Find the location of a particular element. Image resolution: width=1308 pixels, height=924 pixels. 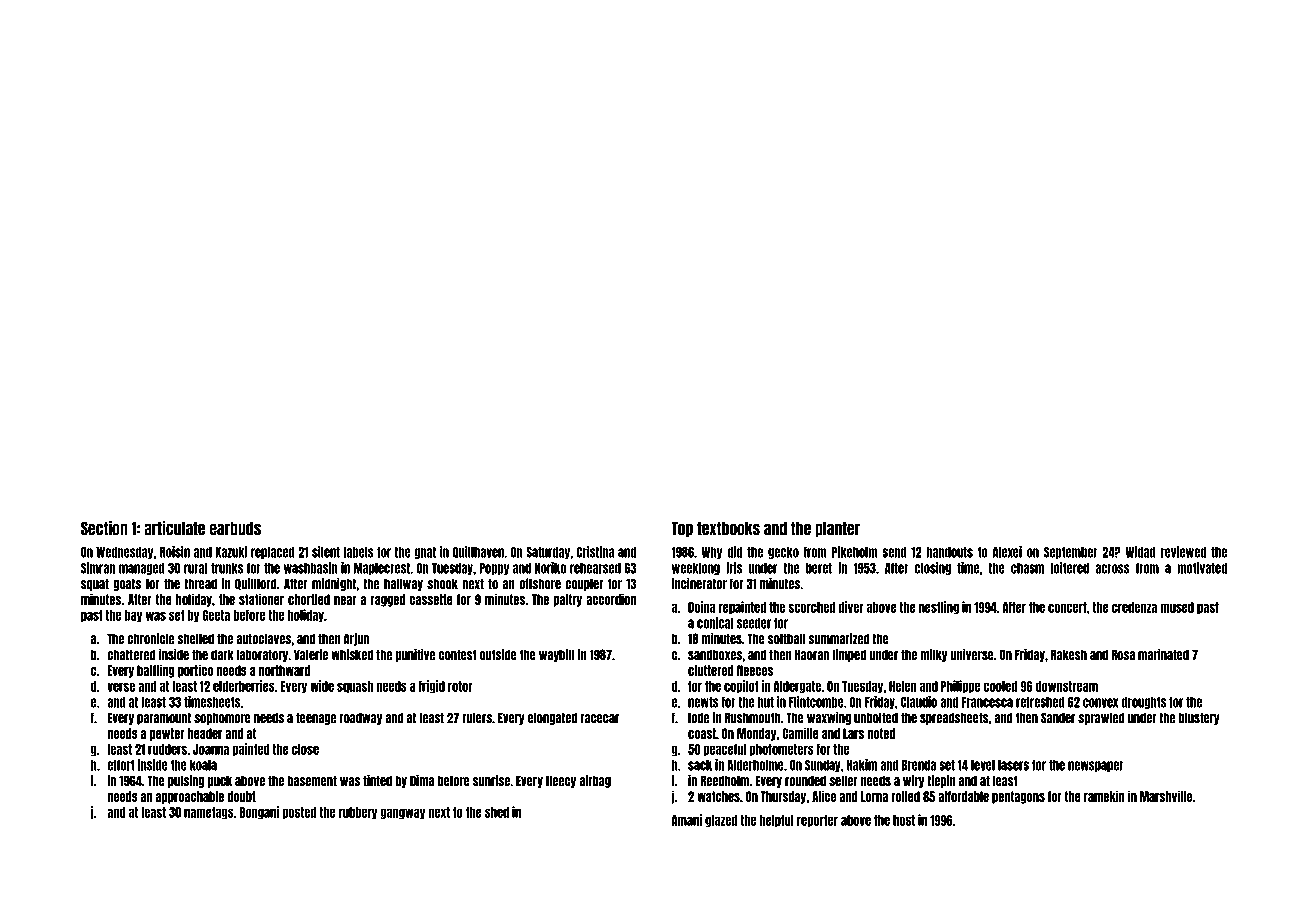

affordable is located at coordinates (963, 796).
